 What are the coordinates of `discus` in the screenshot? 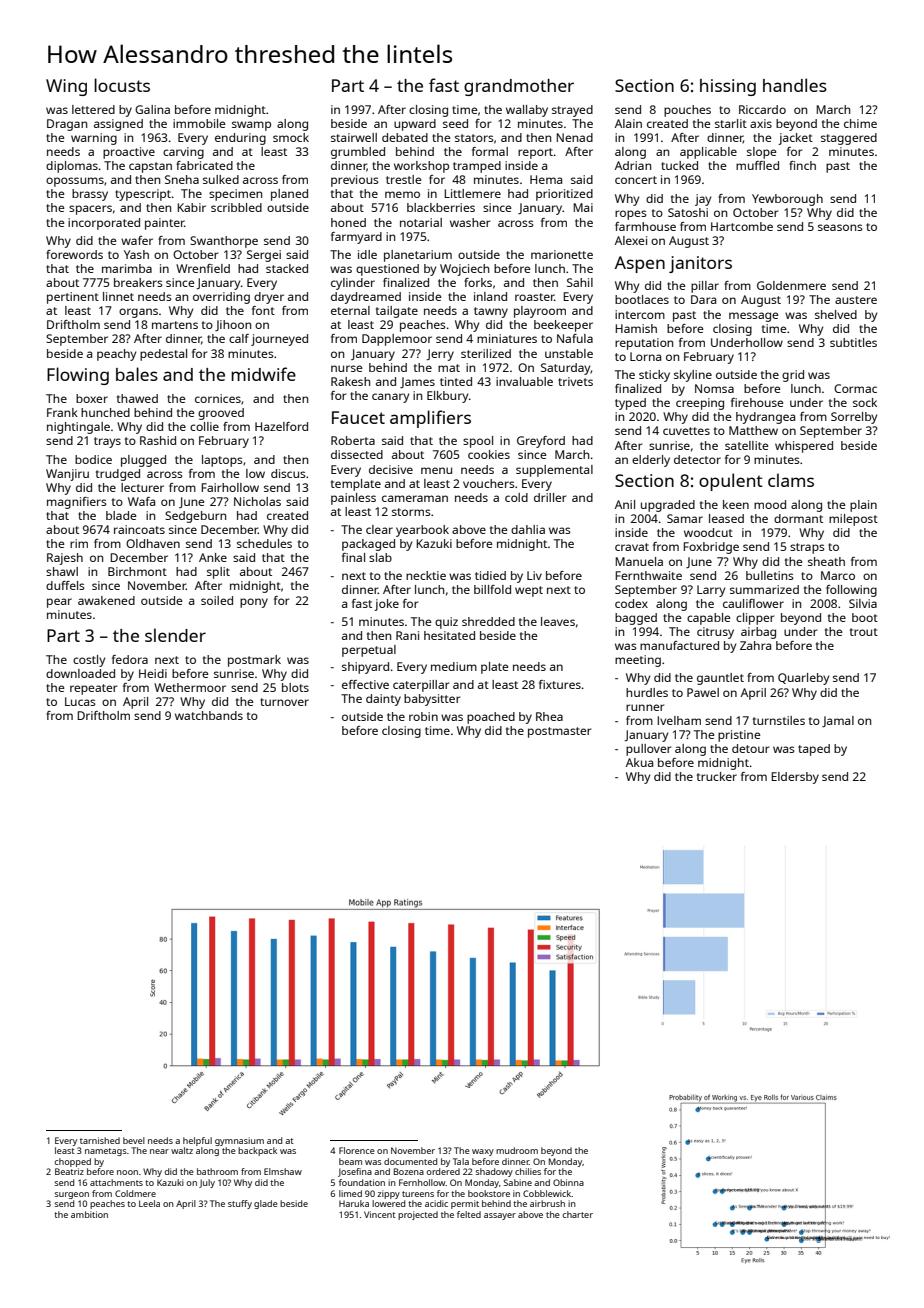 It's located at (288, 473).
